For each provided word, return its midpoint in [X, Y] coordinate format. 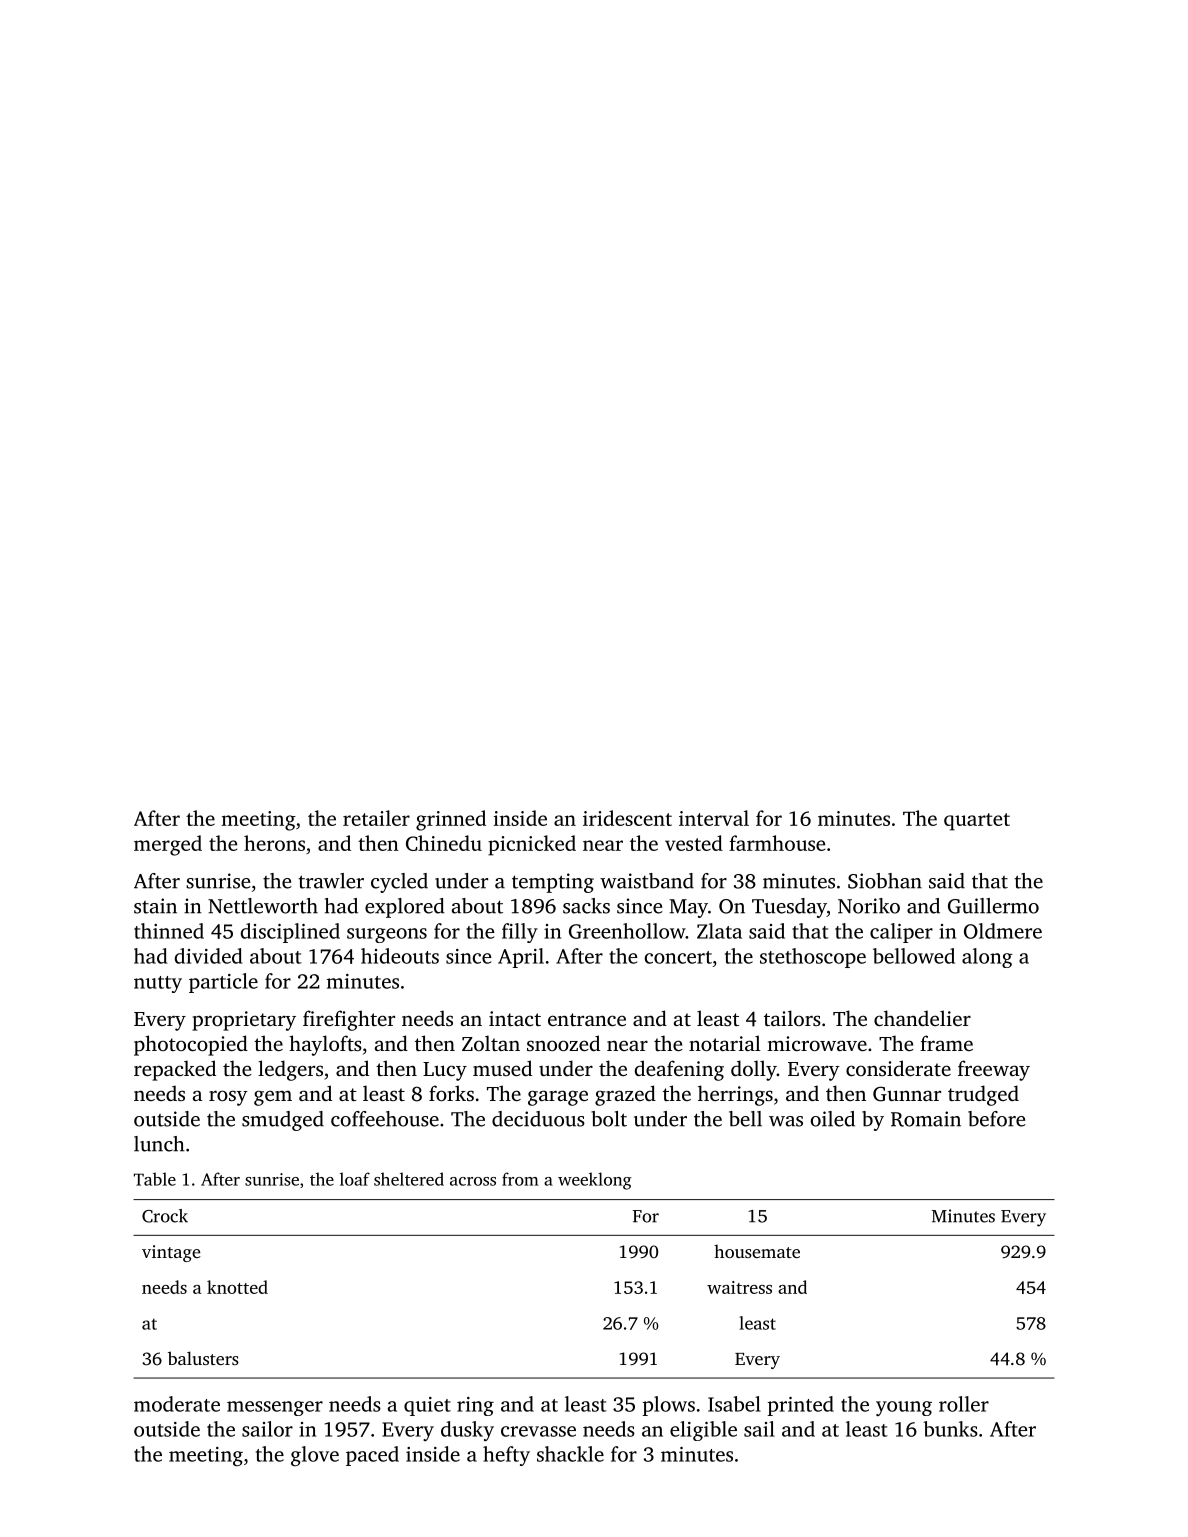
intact [515, 1018]
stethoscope [813, 958]
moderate [177, 1404]
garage [558, 1098]
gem [273, 1098]
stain [155, 906]
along [987, 958]
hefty [506, 1456]
